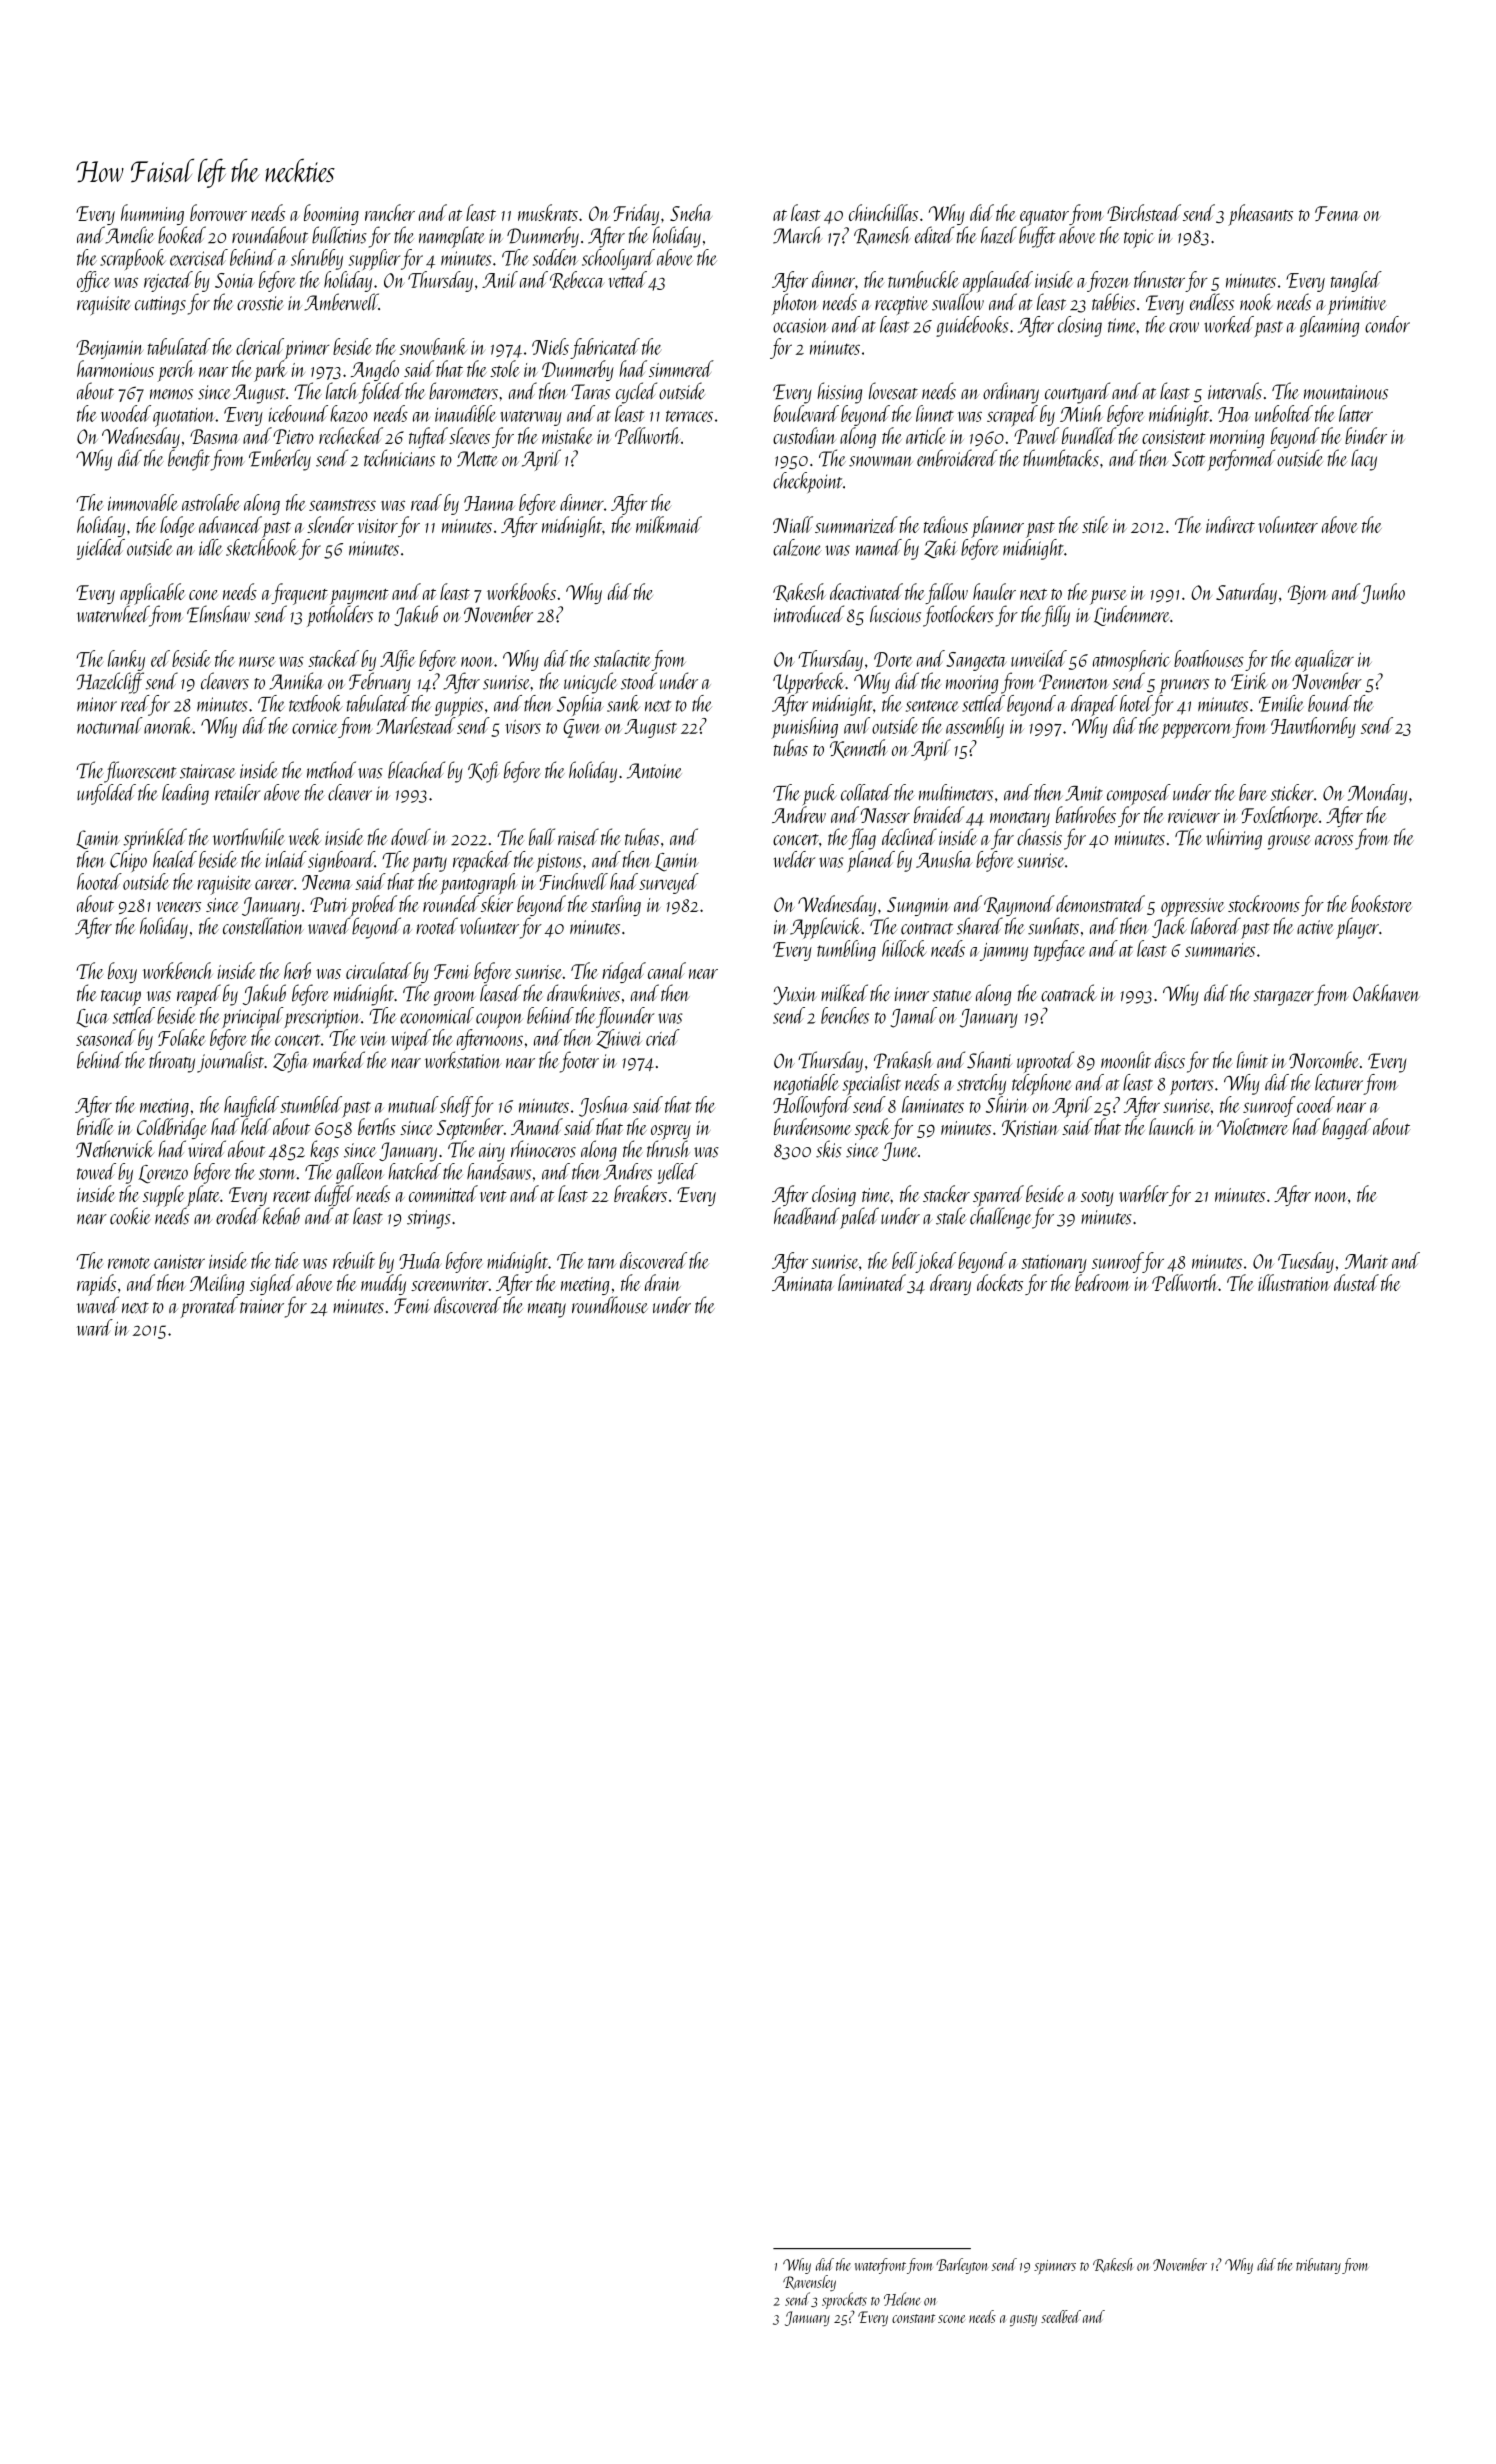 The image size is (1496, 2464). I want to click on occasion, so click(800, 325).
